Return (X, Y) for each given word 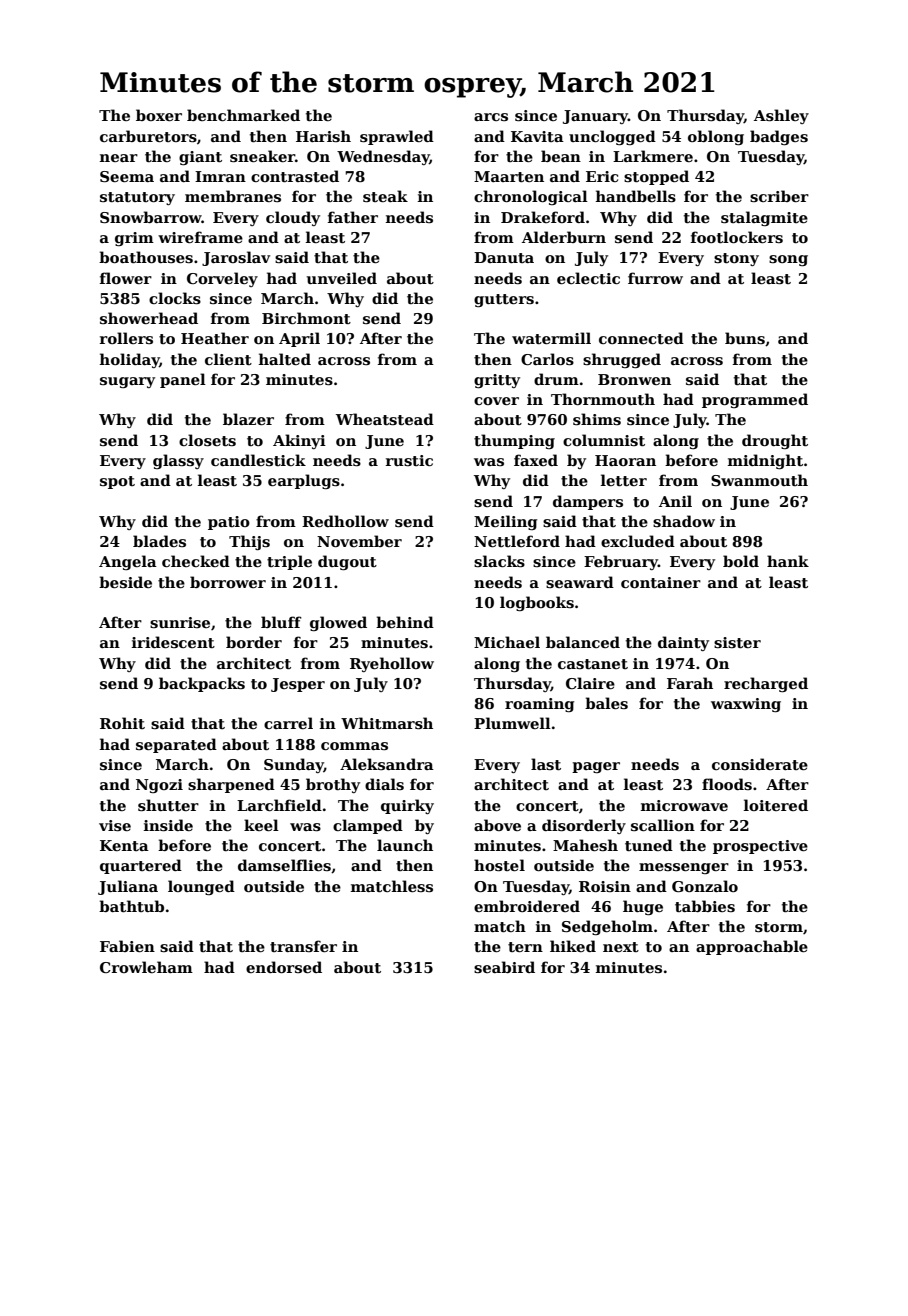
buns (745, 338)
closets (207, 440)
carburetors (148, 136)
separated (176, 745)
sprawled (397, 137)
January (595, 117)
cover (496, 401)
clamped (368, 826)
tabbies (705, 906)
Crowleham (146, 967)
